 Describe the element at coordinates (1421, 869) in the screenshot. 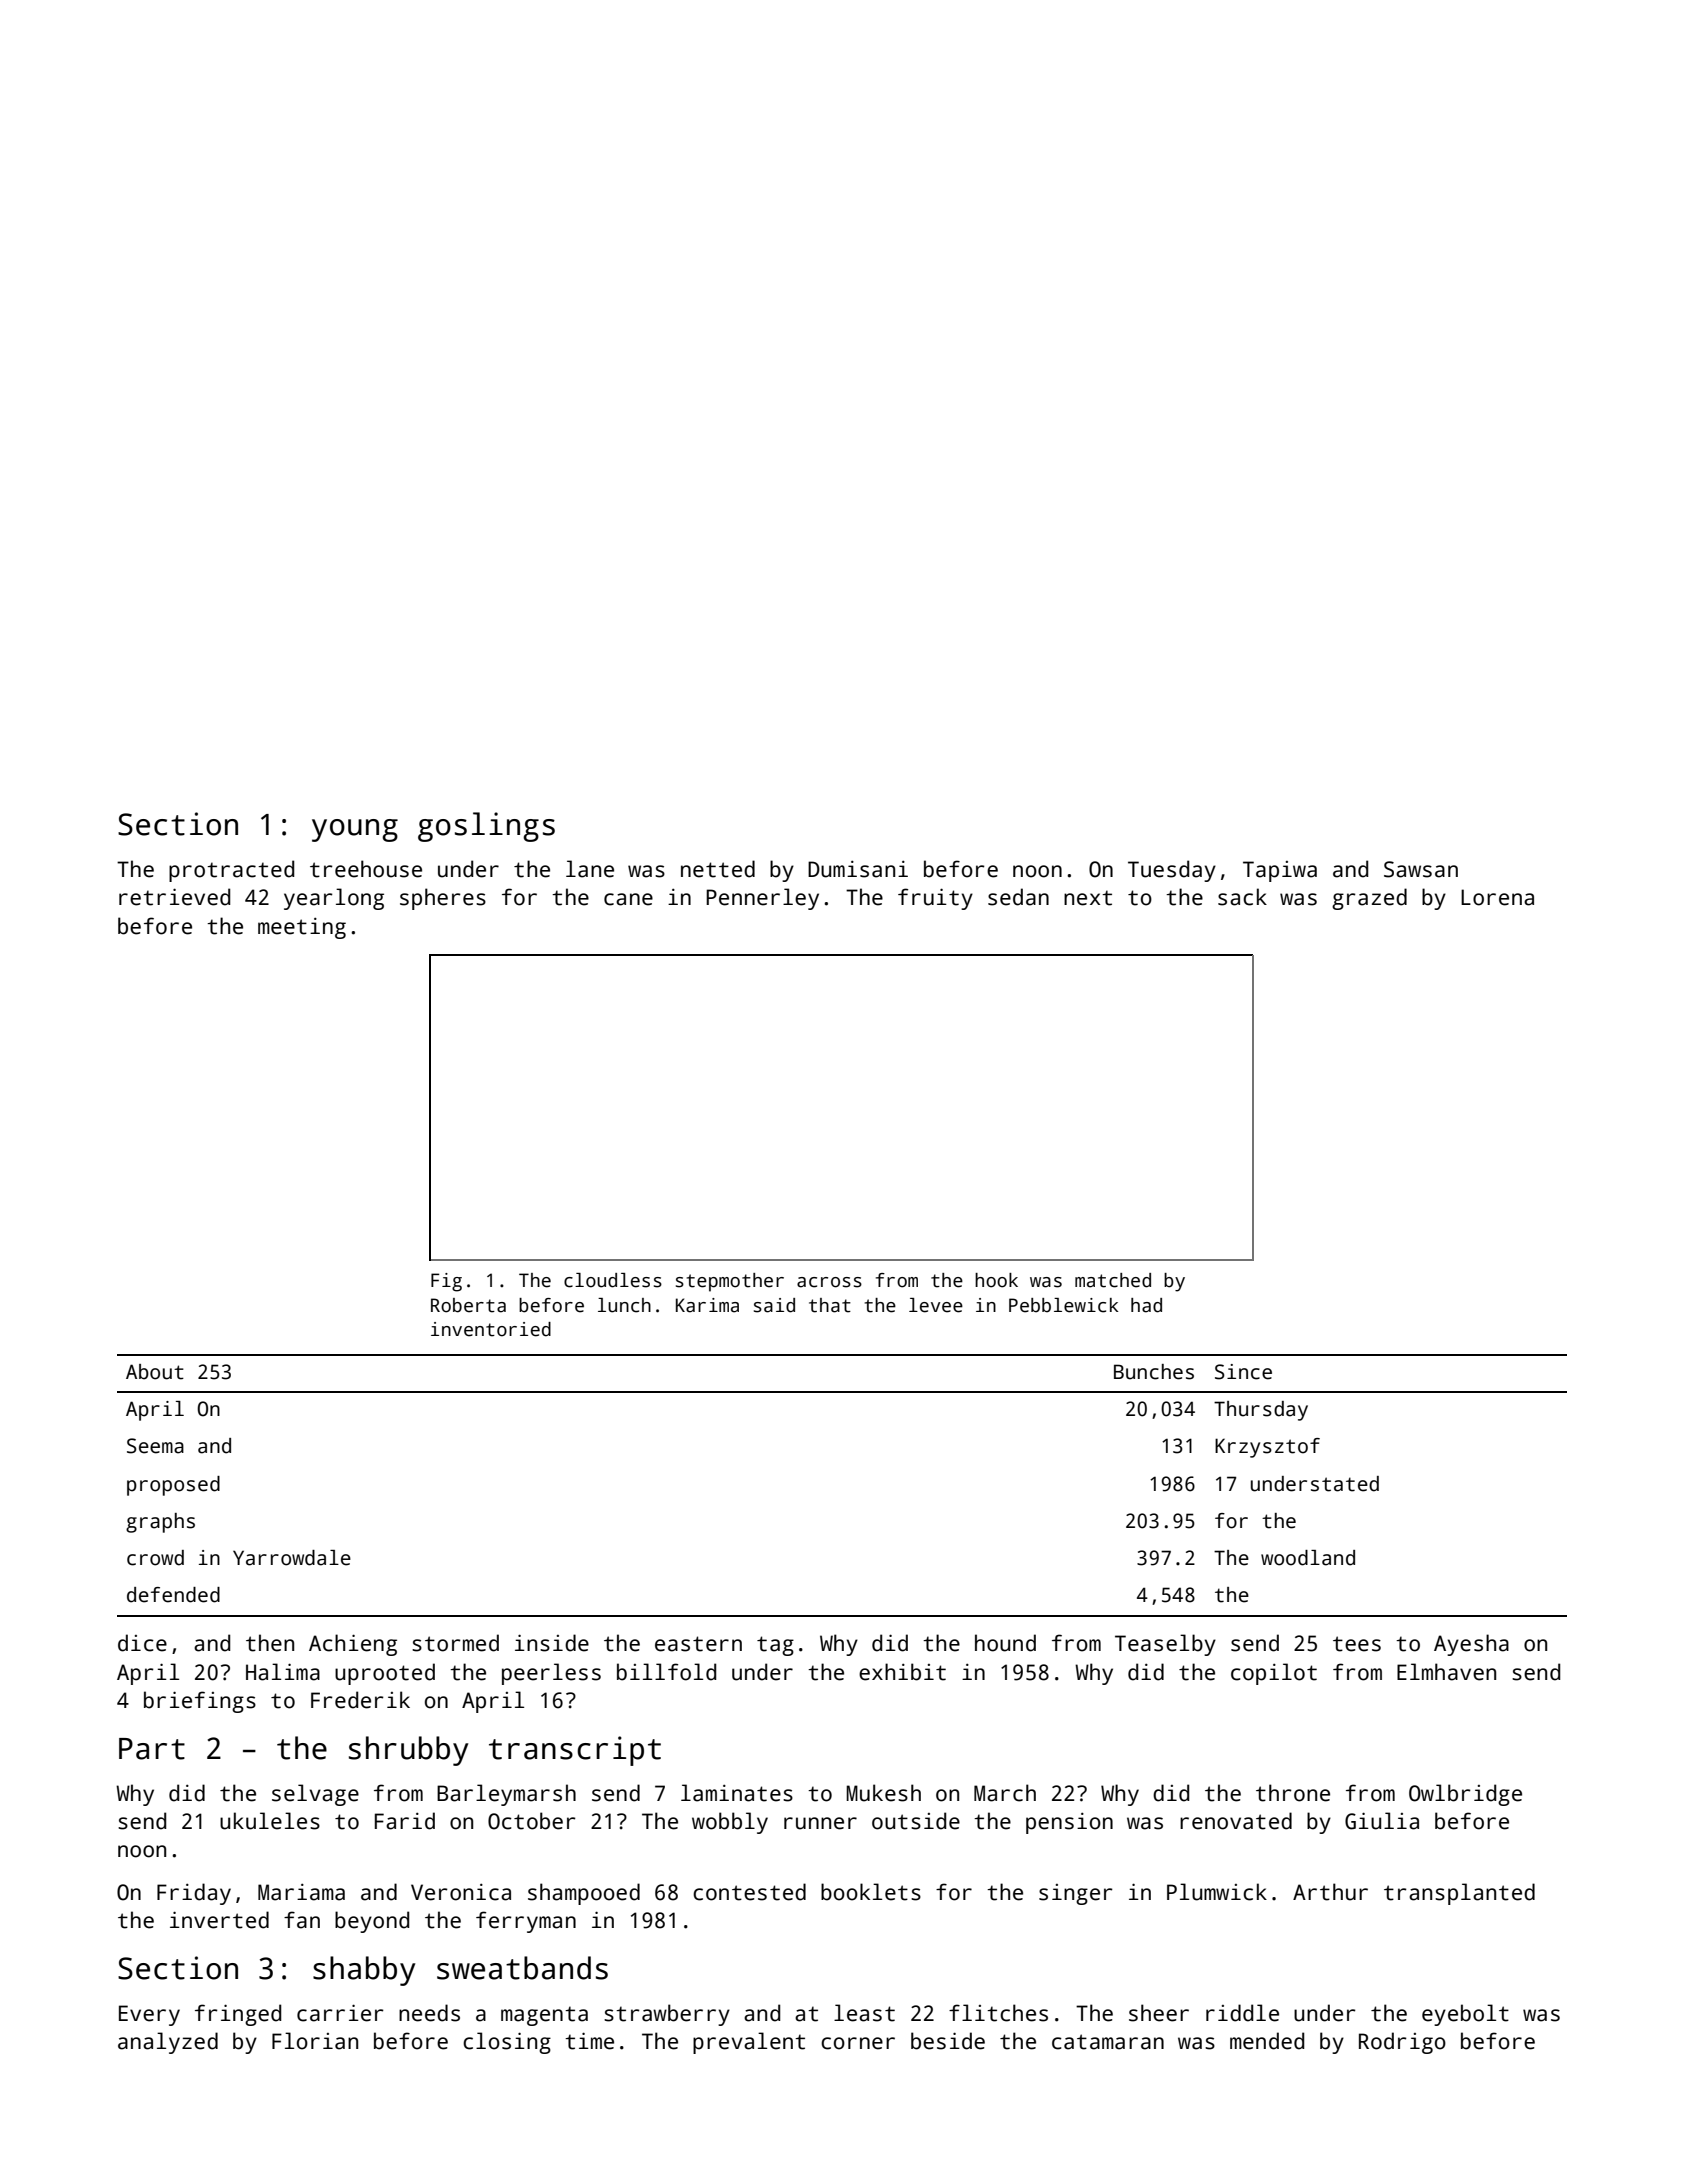

I see `Sawsan` at that location.
